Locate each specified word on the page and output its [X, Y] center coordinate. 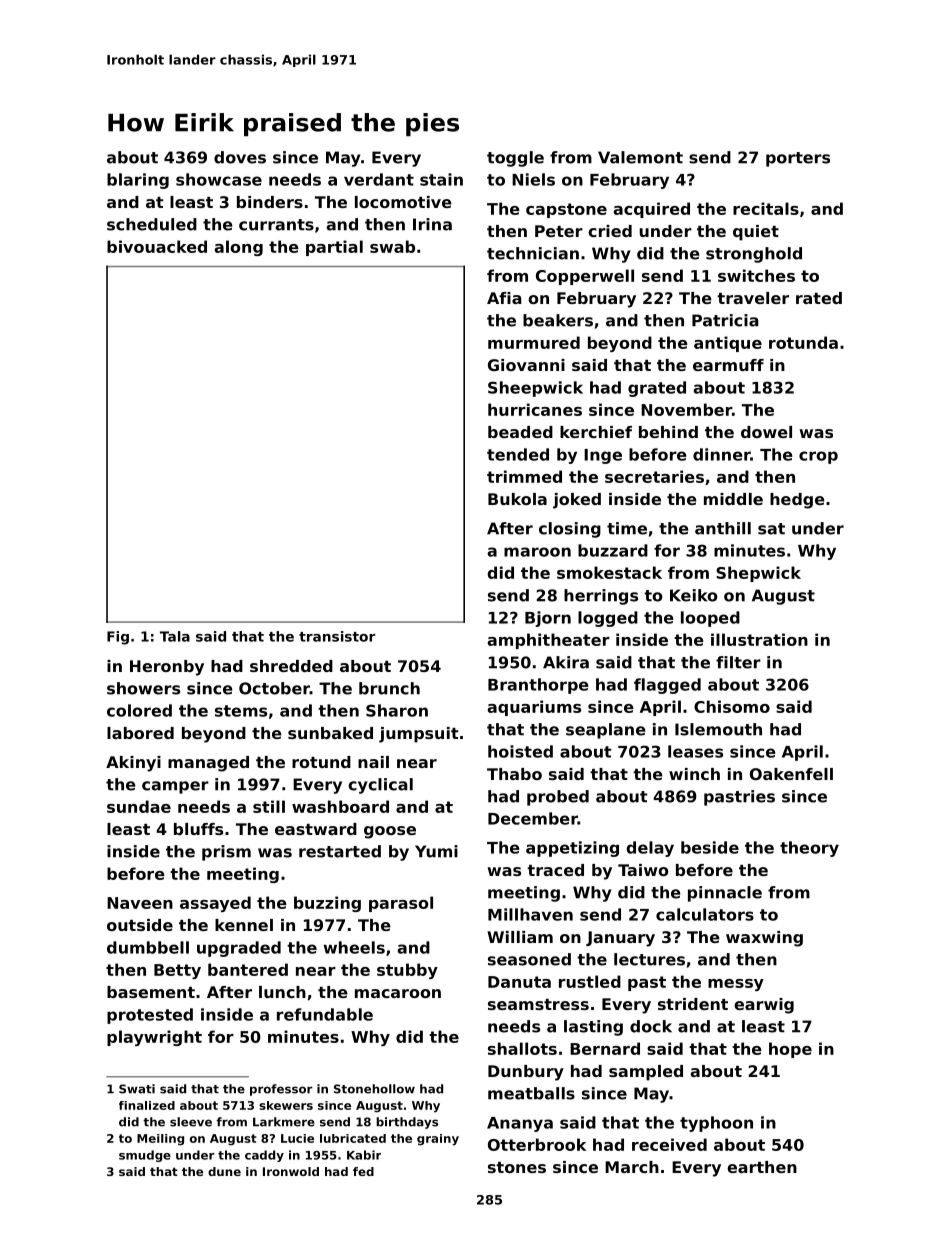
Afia [504, 298]
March [632, 1167]
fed [363, 1171]
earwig [764, 1006]
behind [668, 432]
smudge [145, 1156]
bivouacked [157, 246]
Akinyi [133, 764]
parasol [401, 904]
